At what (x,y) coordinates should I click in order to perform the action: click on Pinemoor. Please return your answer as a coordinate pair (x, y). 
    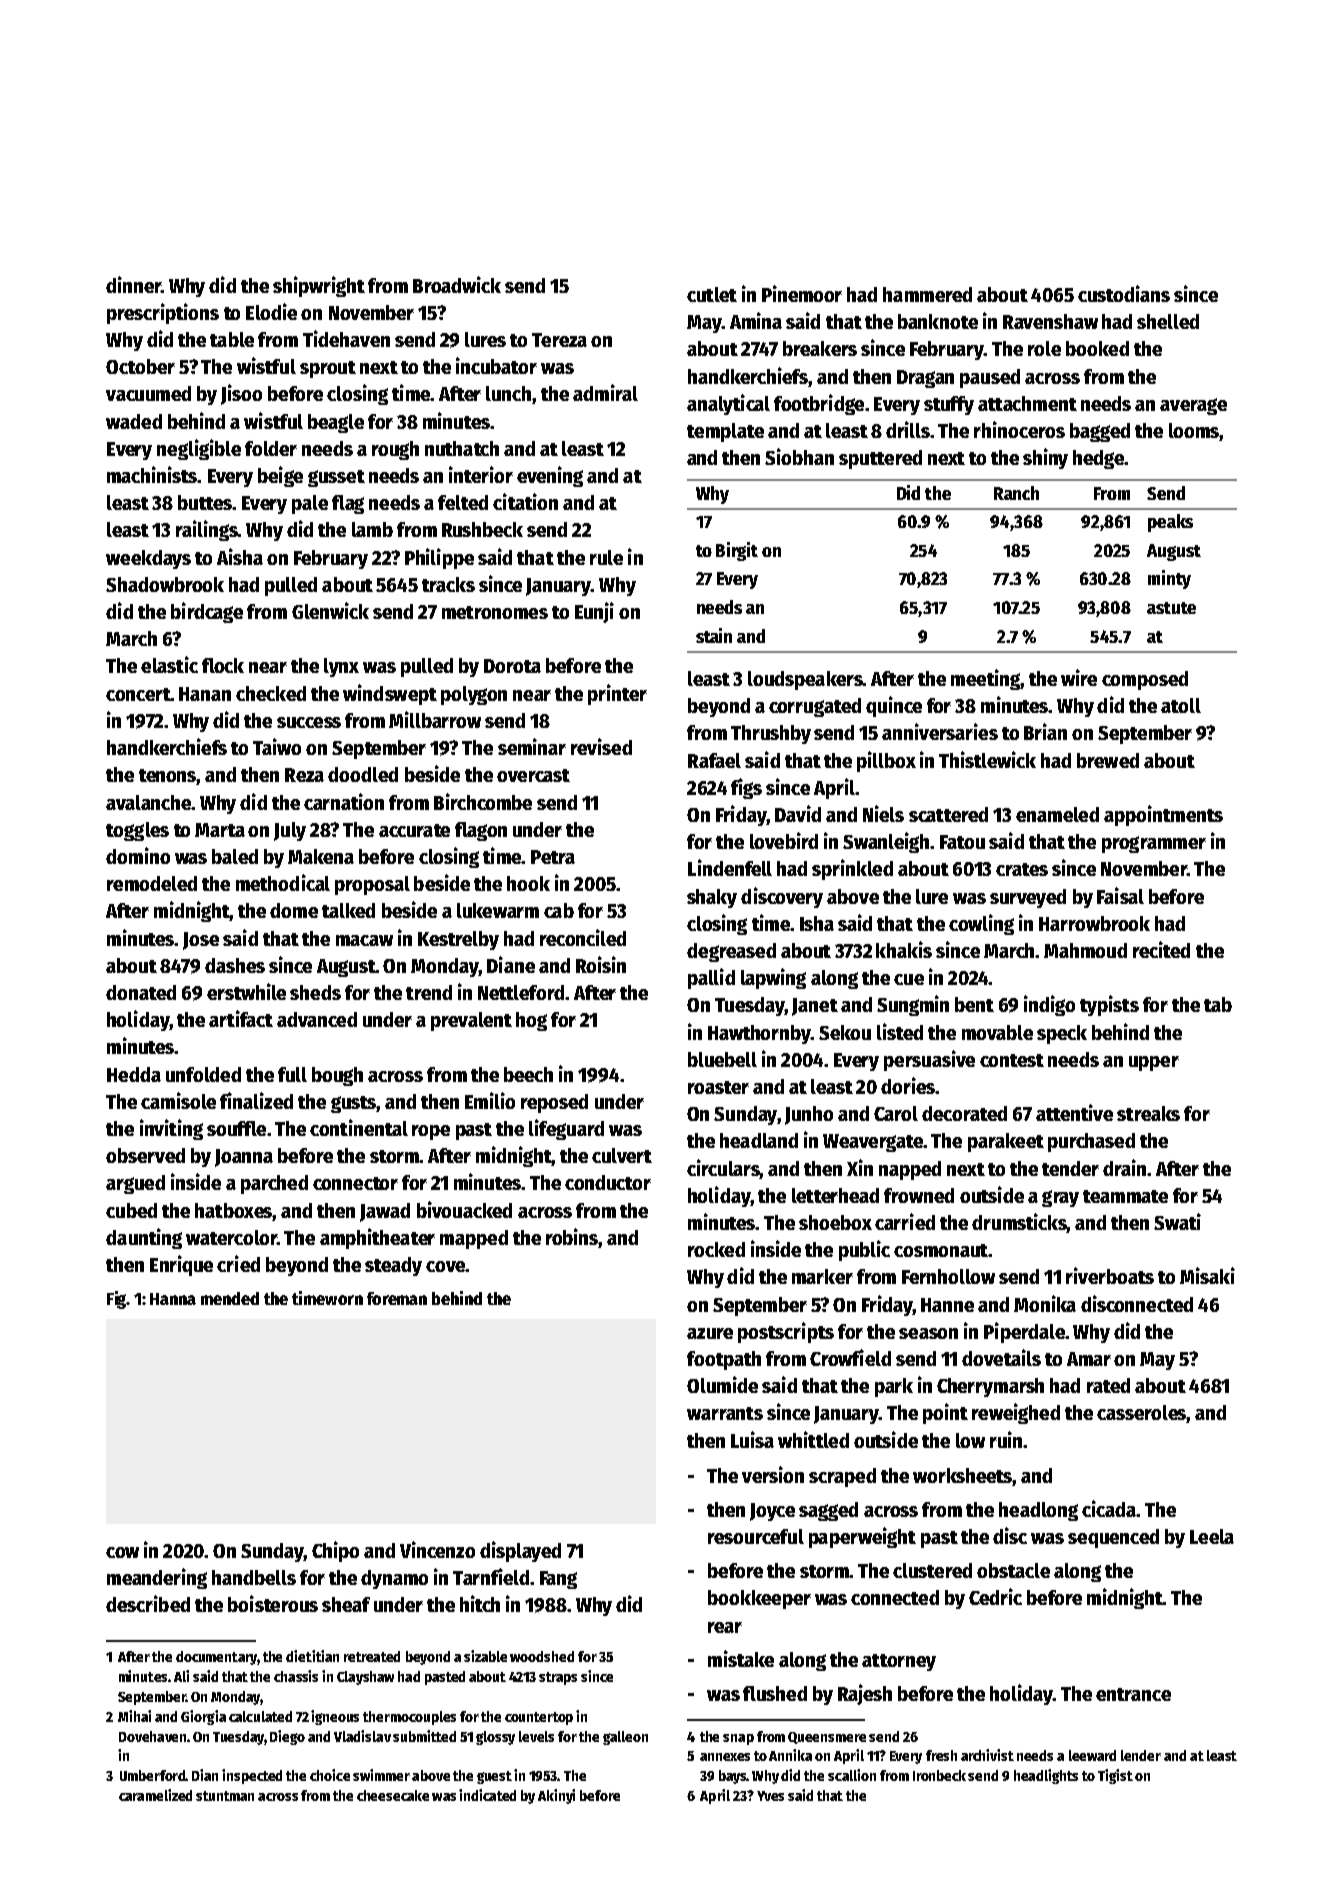
    Looking at the image, I should click on (802, 293).
